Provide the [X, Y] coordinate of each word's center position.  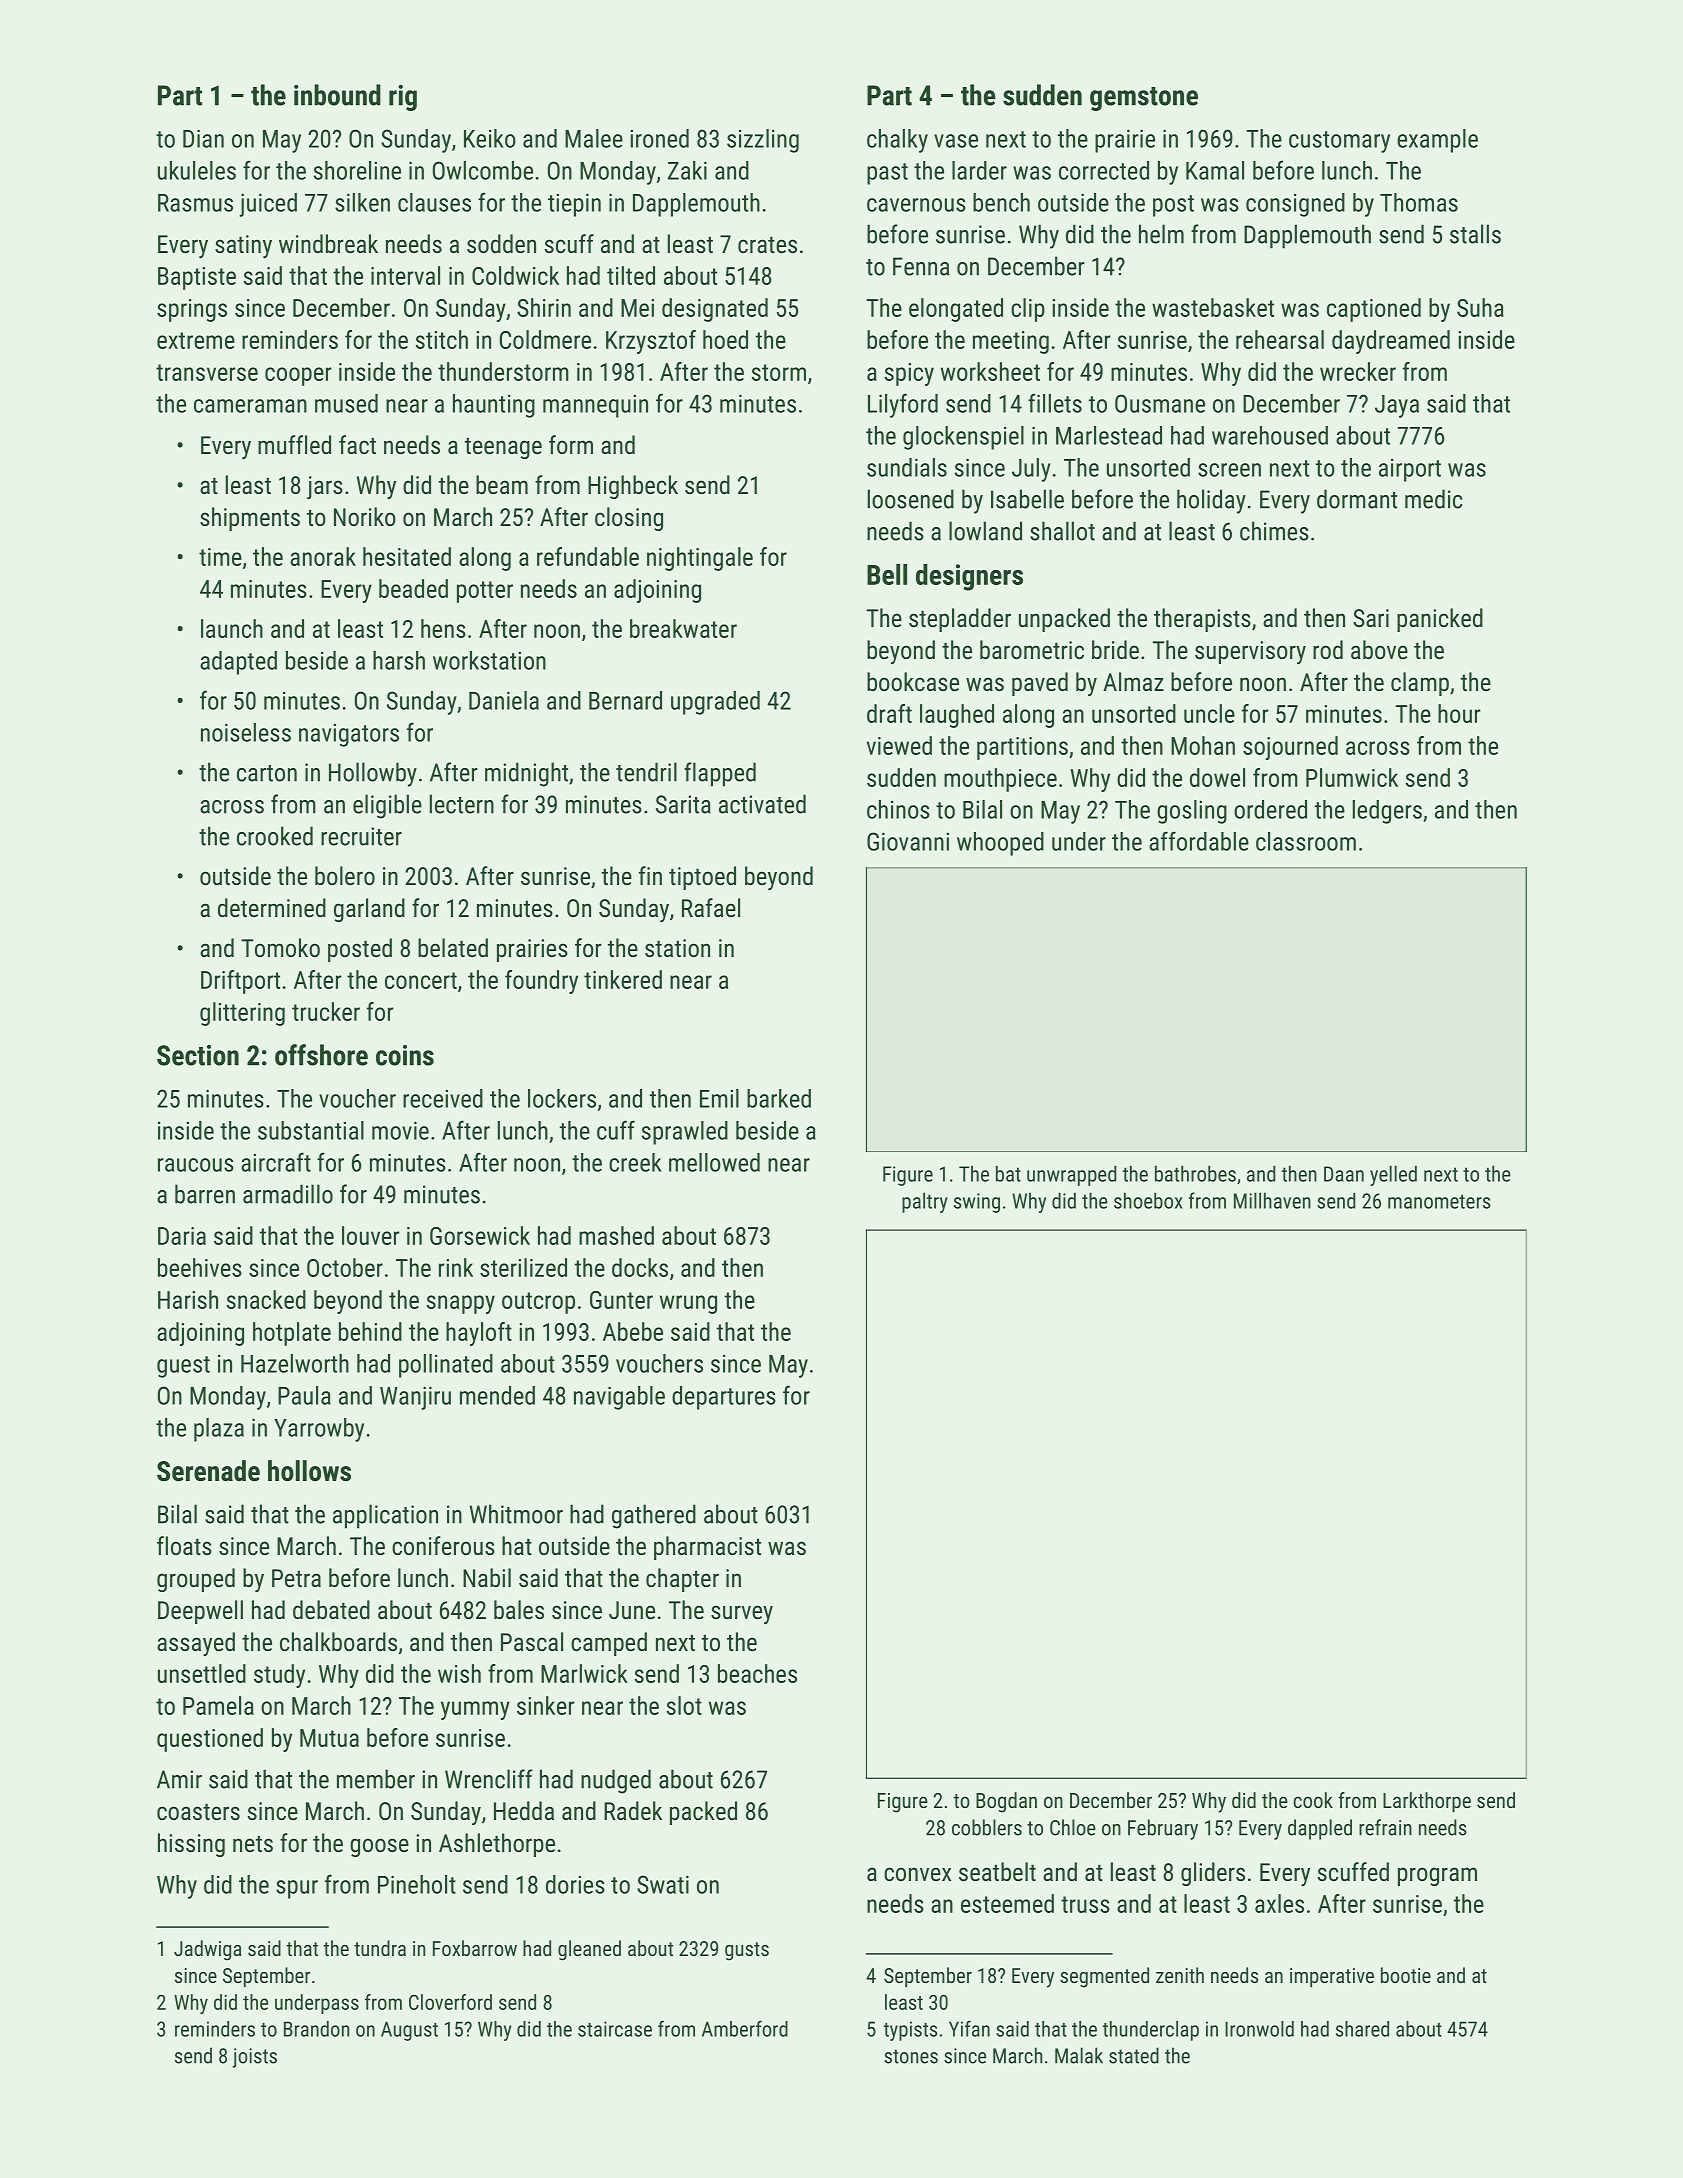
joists [255, 2058]
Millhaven [1272, 1200]
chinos [898, 809]
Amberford [745, 2028]
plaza [219, 1430]
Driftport [240, 982]
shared [1362, 2029]
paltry [925, 1202]
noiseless [246, 732]
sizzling [763, 141]
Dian [203, 138]
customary [1339, 142]
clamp [1420, 684]
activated [762, 804]
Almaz [1133, 681]
